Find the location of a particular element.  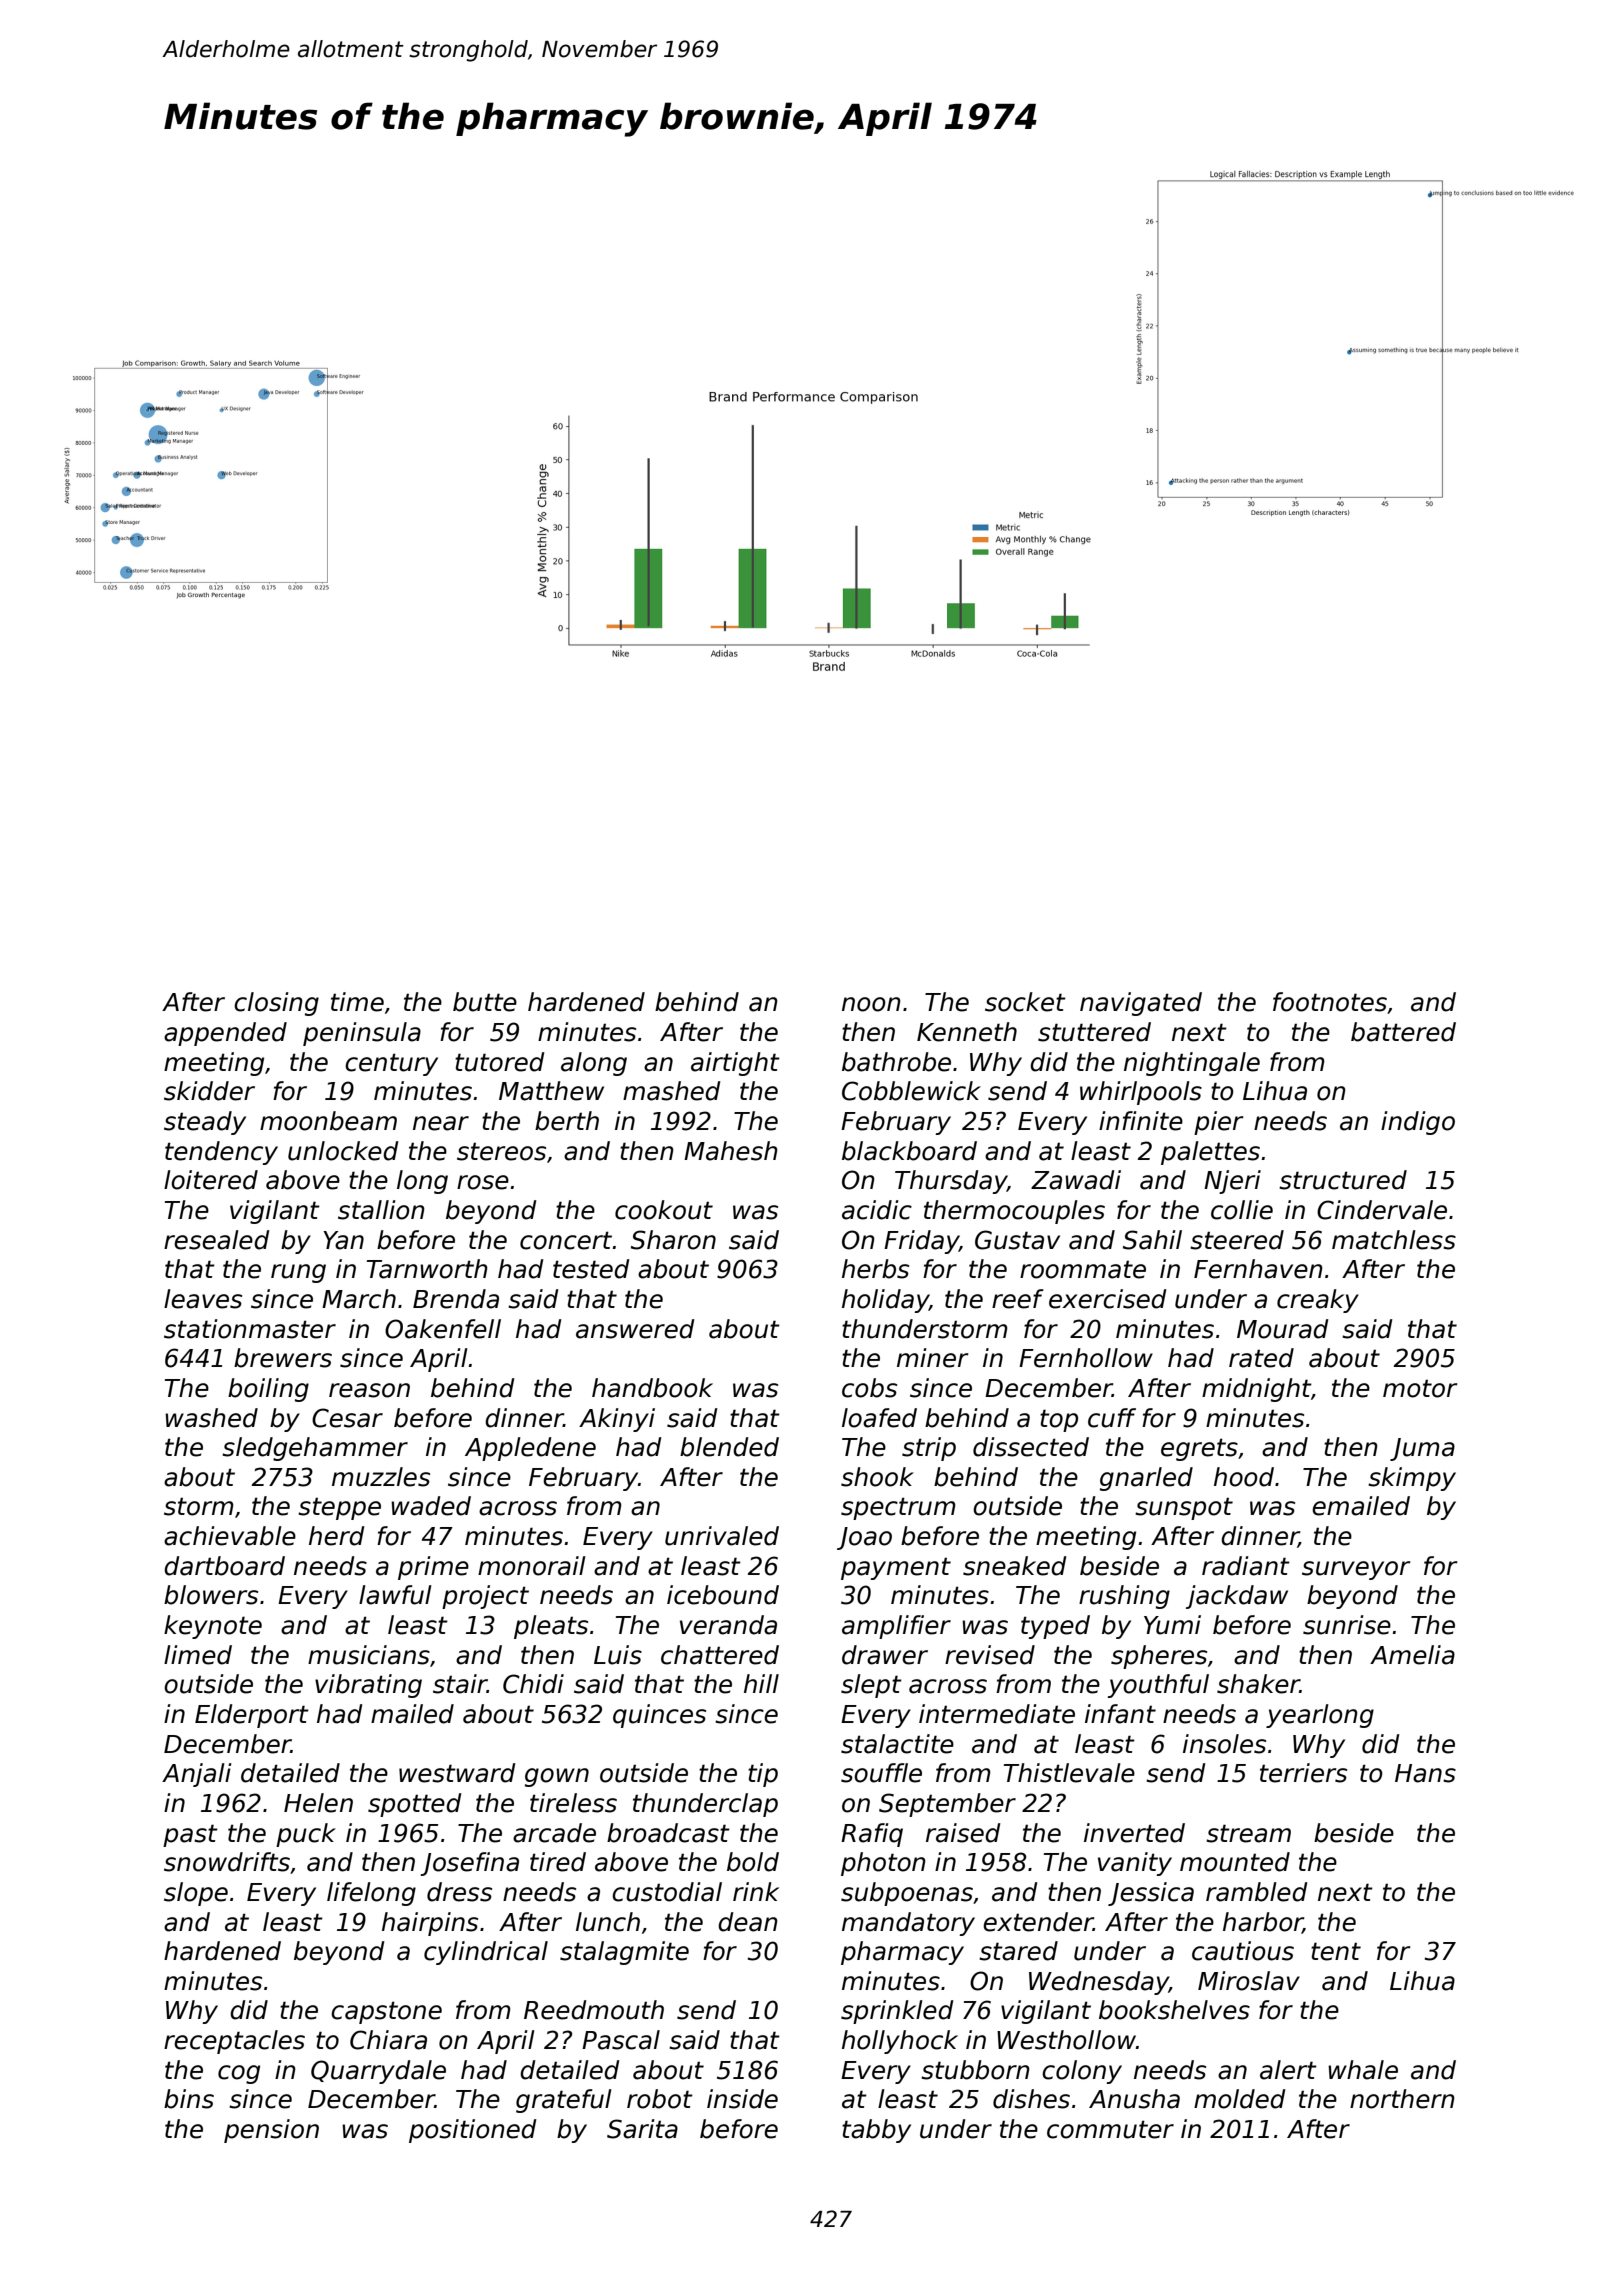

butte is located at coordinates (485, 1002).
